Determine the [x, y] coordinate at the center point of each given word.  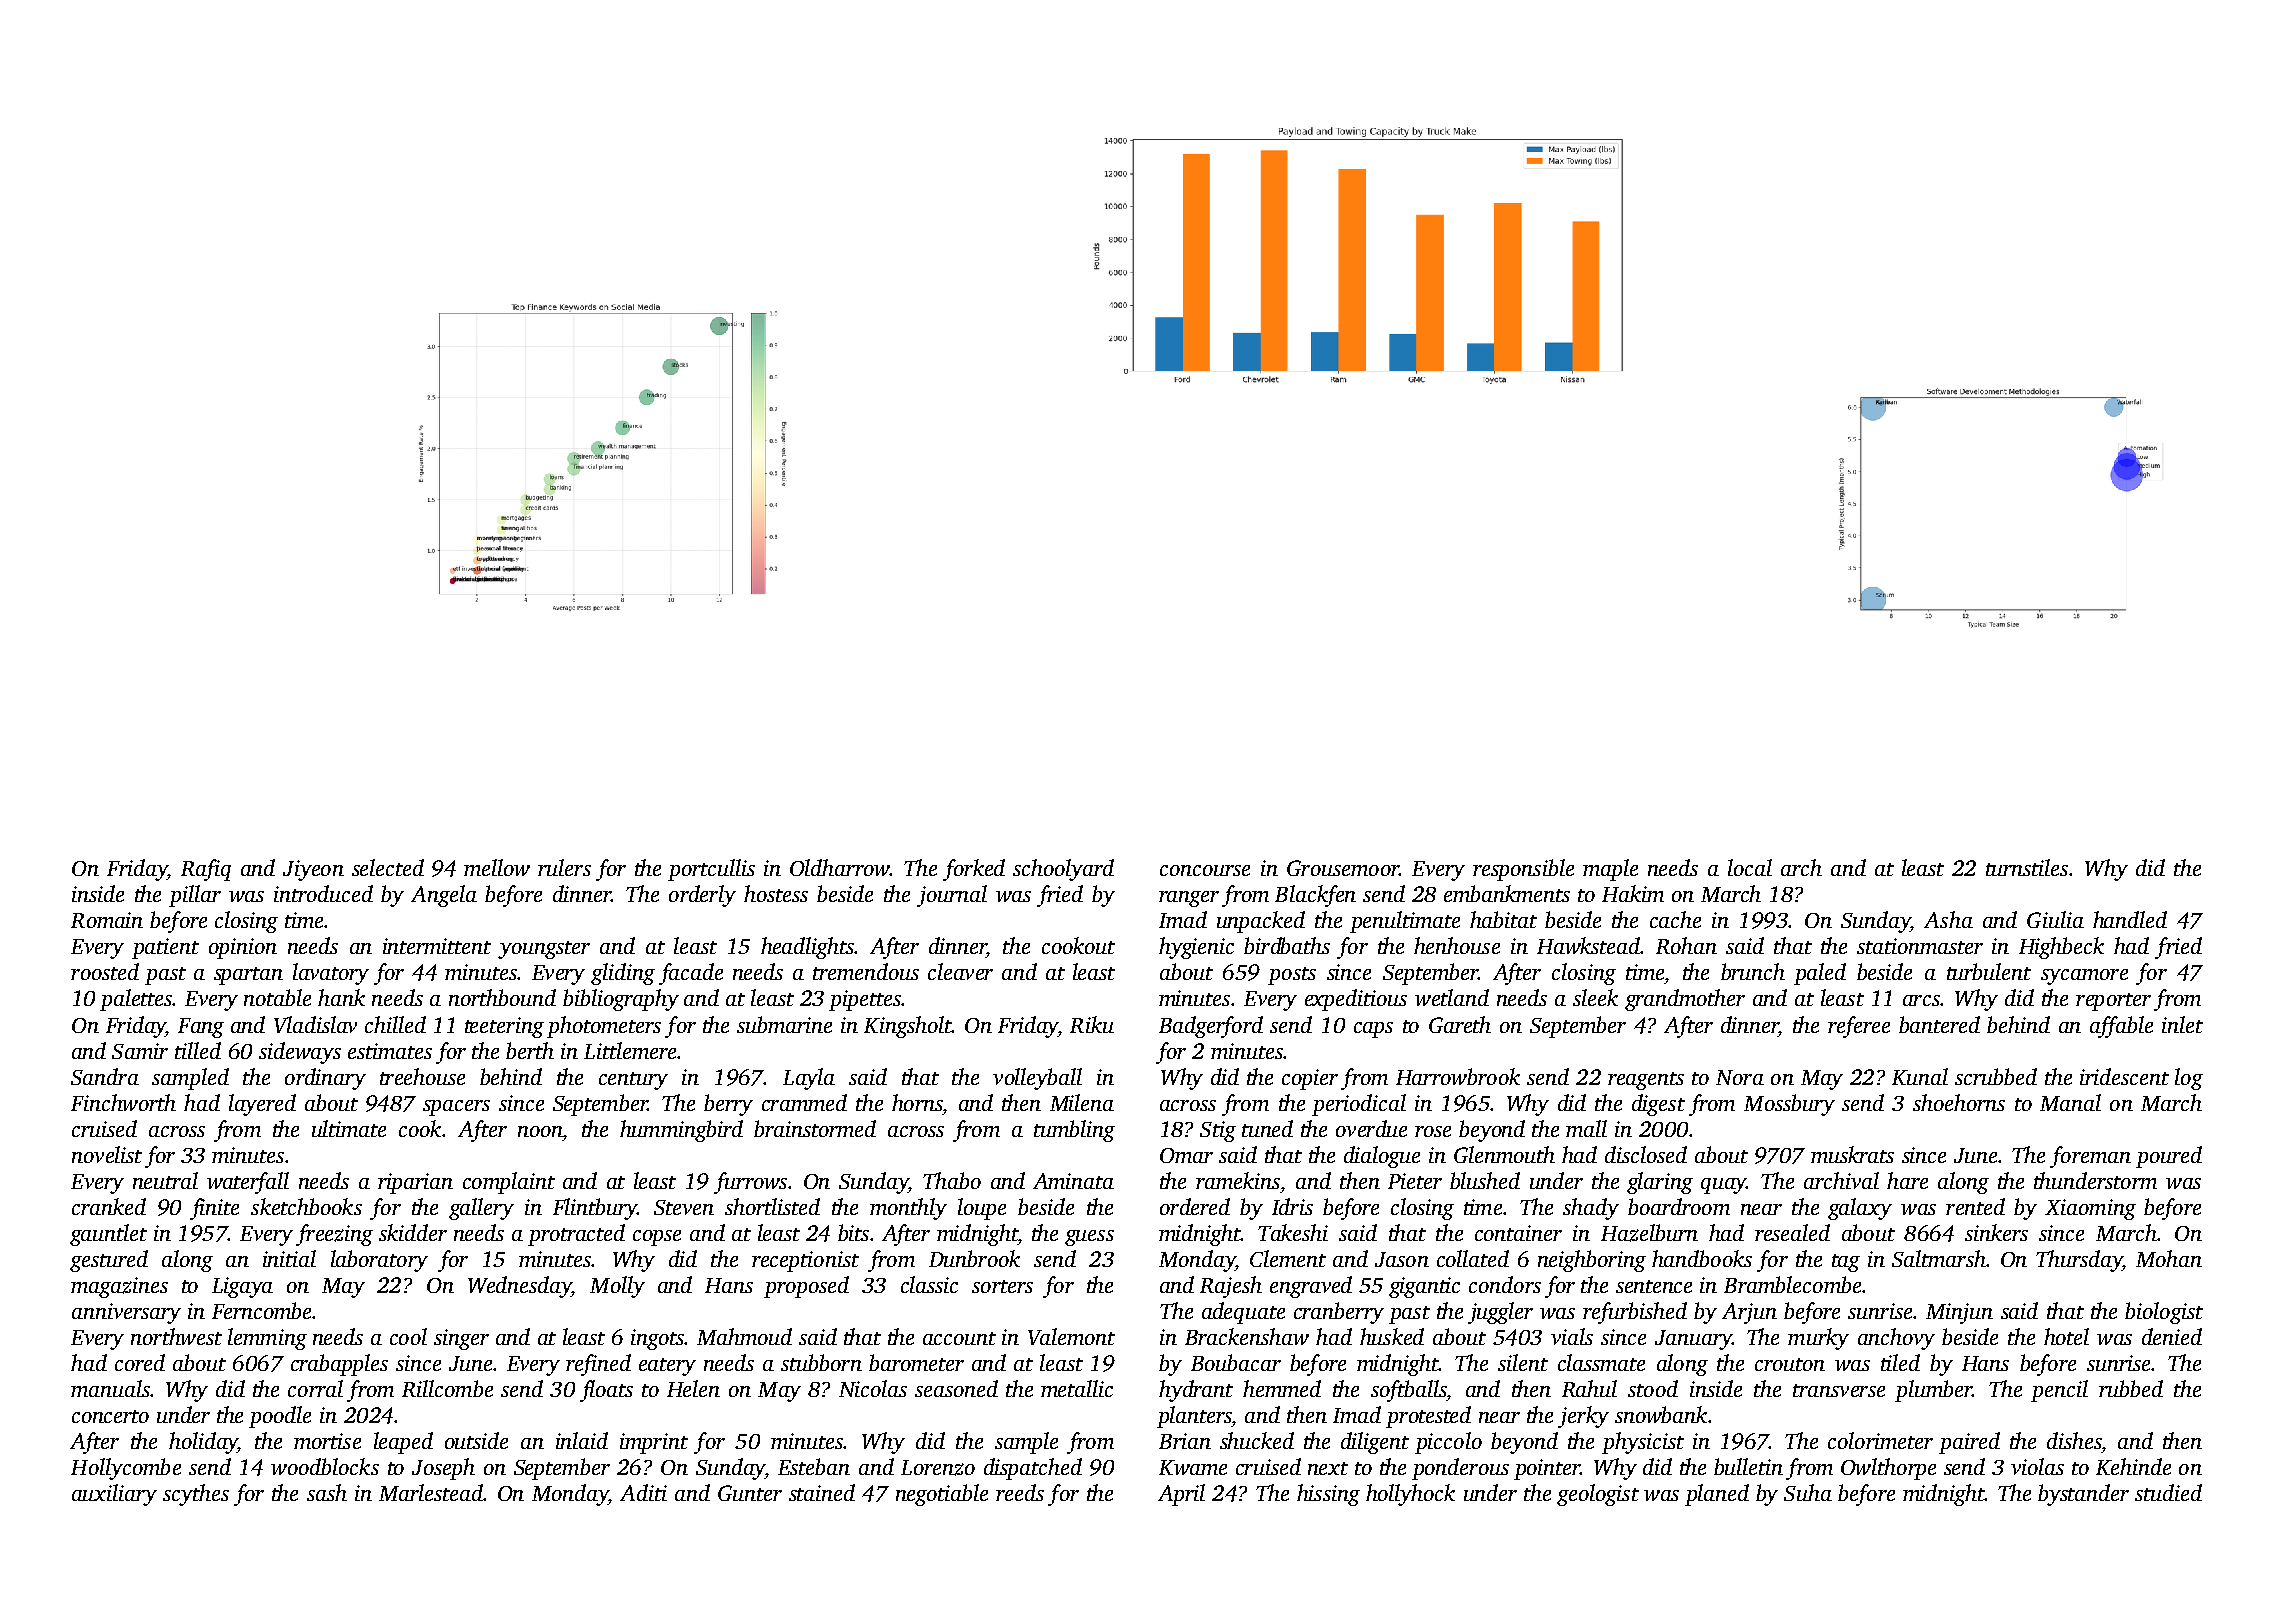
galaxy [1860, 1209]
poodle [280, 1417]
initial [289, 1258]
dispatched [1033, 1469]
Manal [2070, 1102]
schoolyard [1063, 870]
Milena [1082, 1102]
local [1750, 867]
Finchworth [123, 1102]
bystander [2083, 1495]
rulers [564, 867]
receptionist [805, 1261]
